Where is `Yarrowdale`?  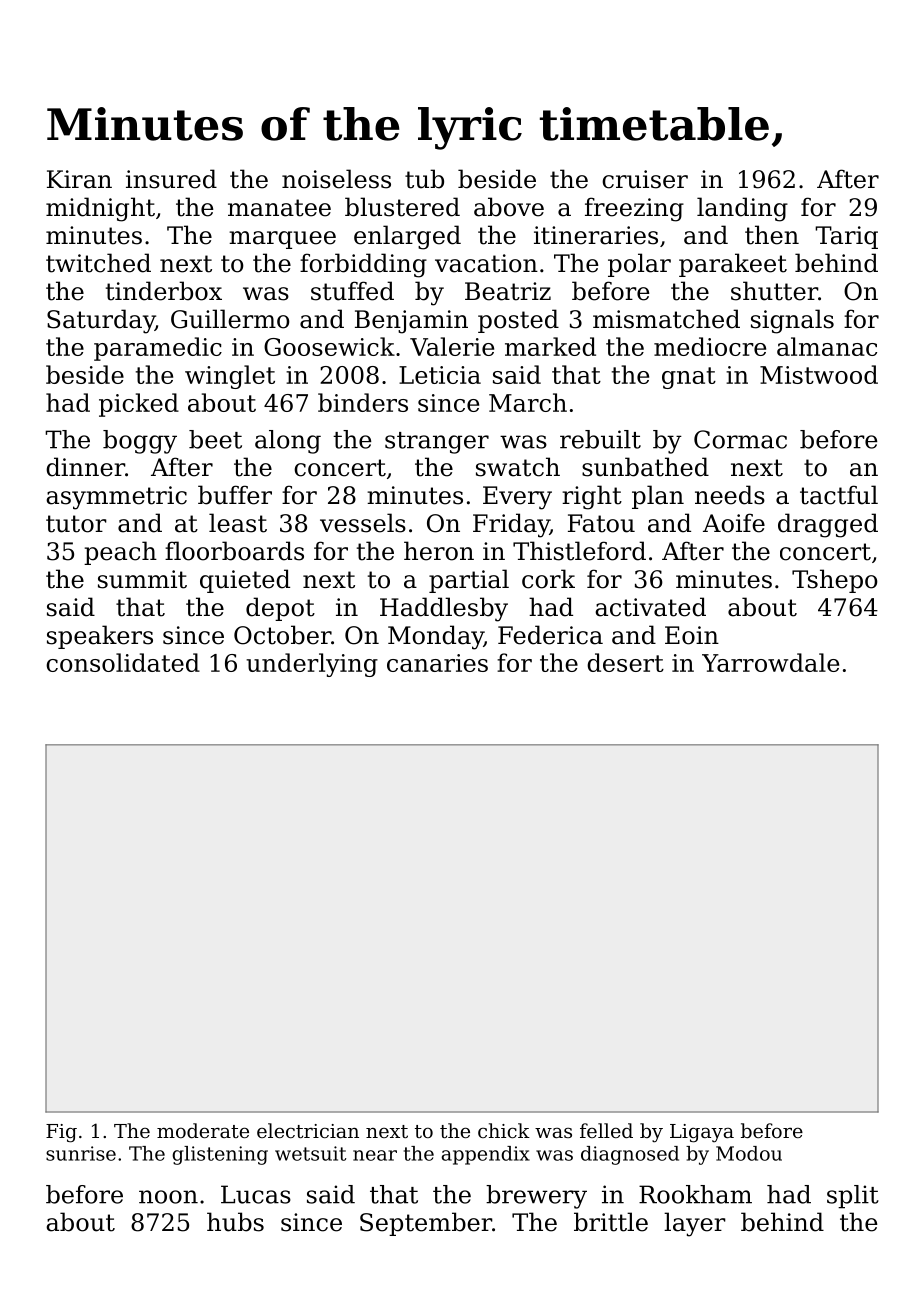 Yarrowdale is located at coordinates (770, 662).
